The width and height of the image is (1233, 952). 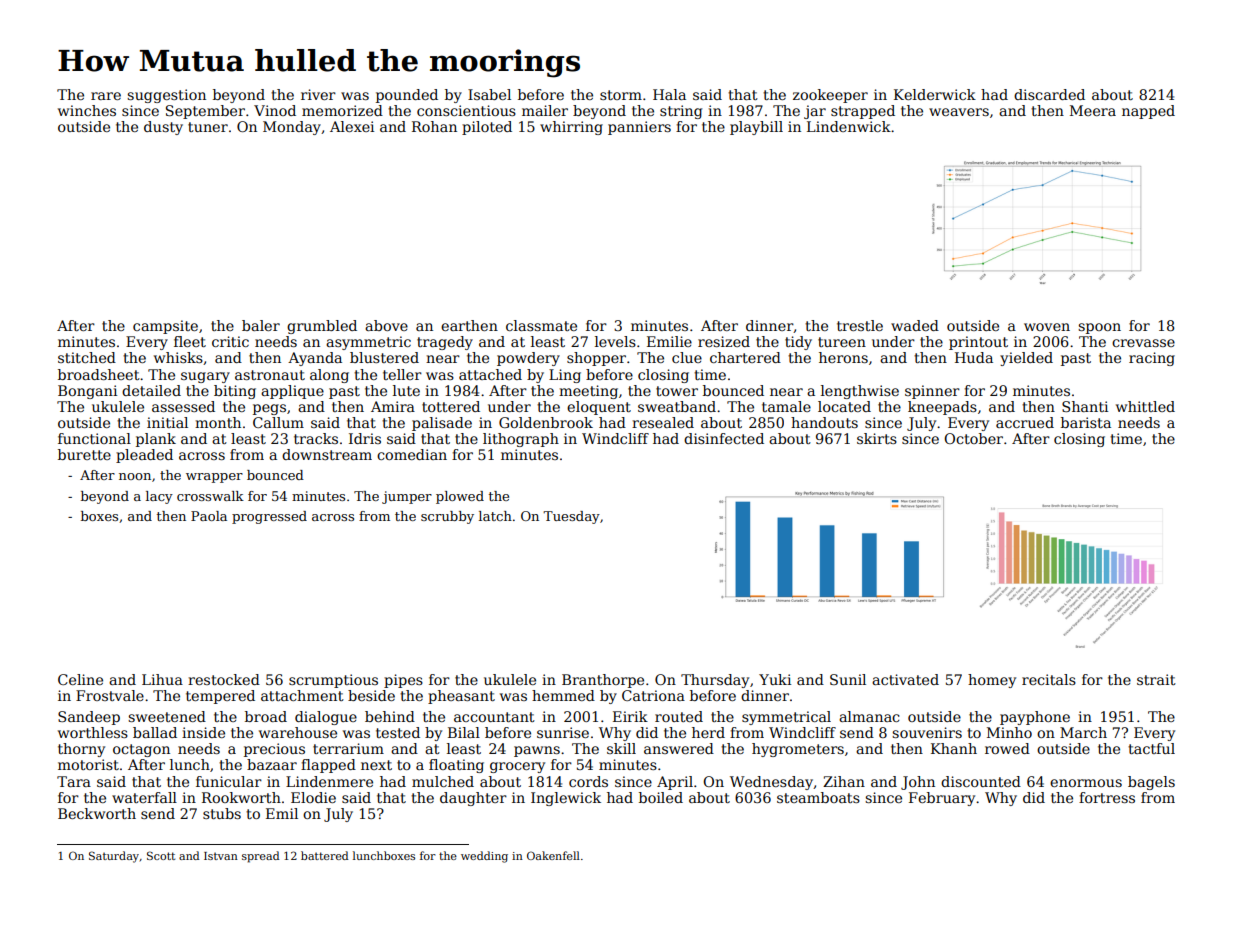 I want to click on barista, so click(x=1086, y=422).
